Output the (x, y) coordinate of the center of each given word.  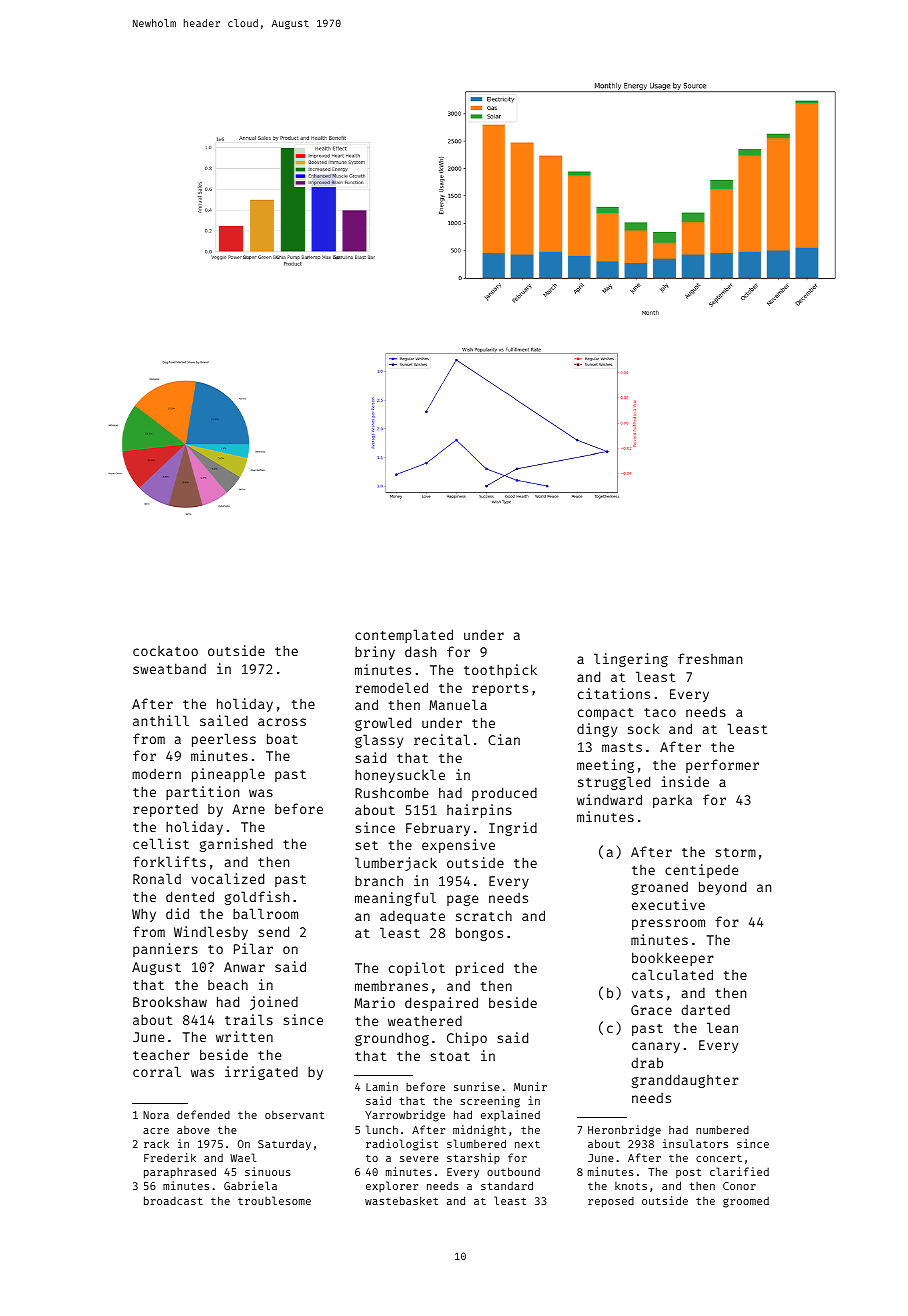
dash (420, 651)
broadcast (173, 1200)
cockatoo (165, 651)
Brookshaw (170, 1001)
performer (722, 766)
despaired (441, 1004)
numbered (722, 1129)
